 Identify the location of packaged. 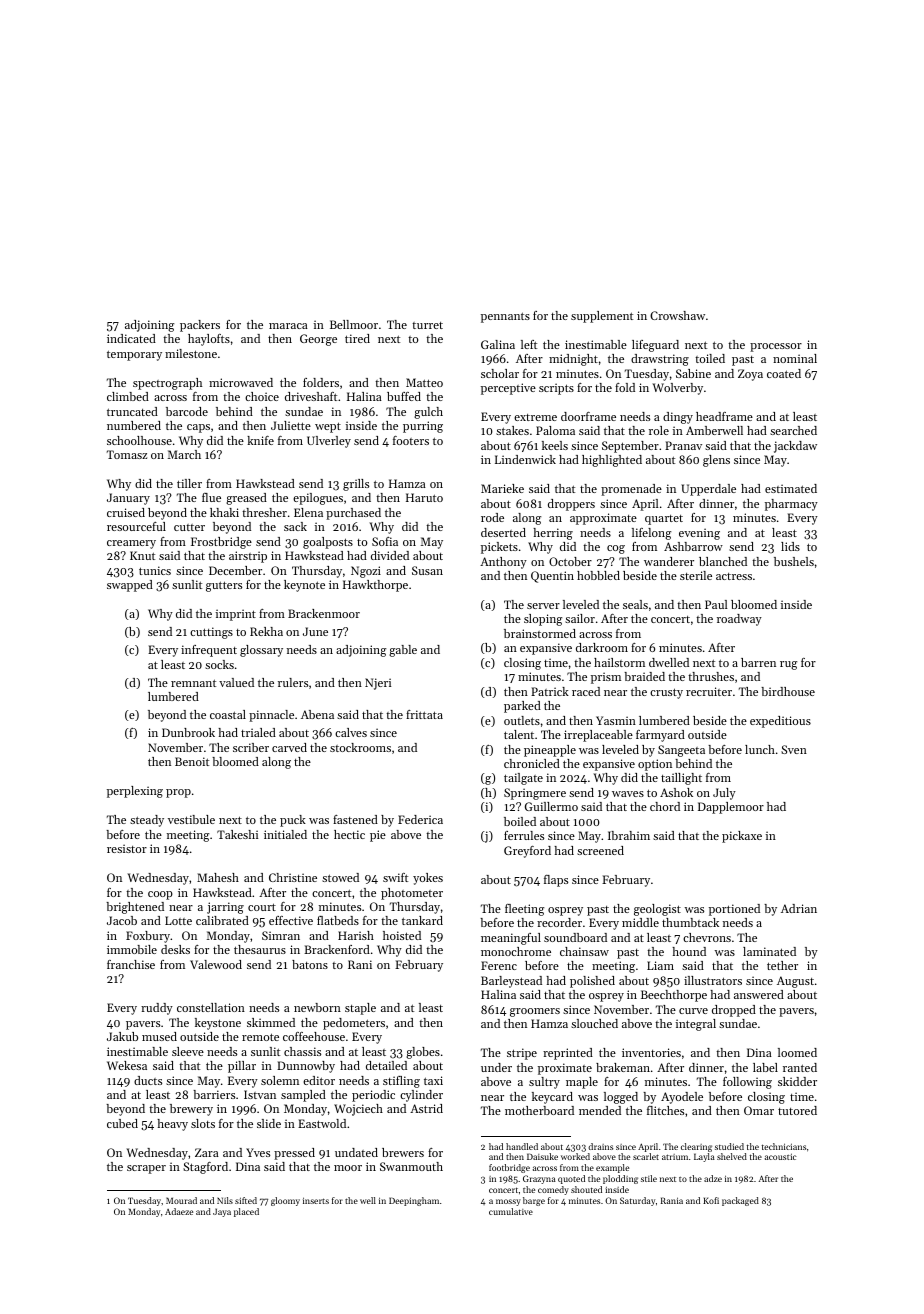
(740, 1201).
